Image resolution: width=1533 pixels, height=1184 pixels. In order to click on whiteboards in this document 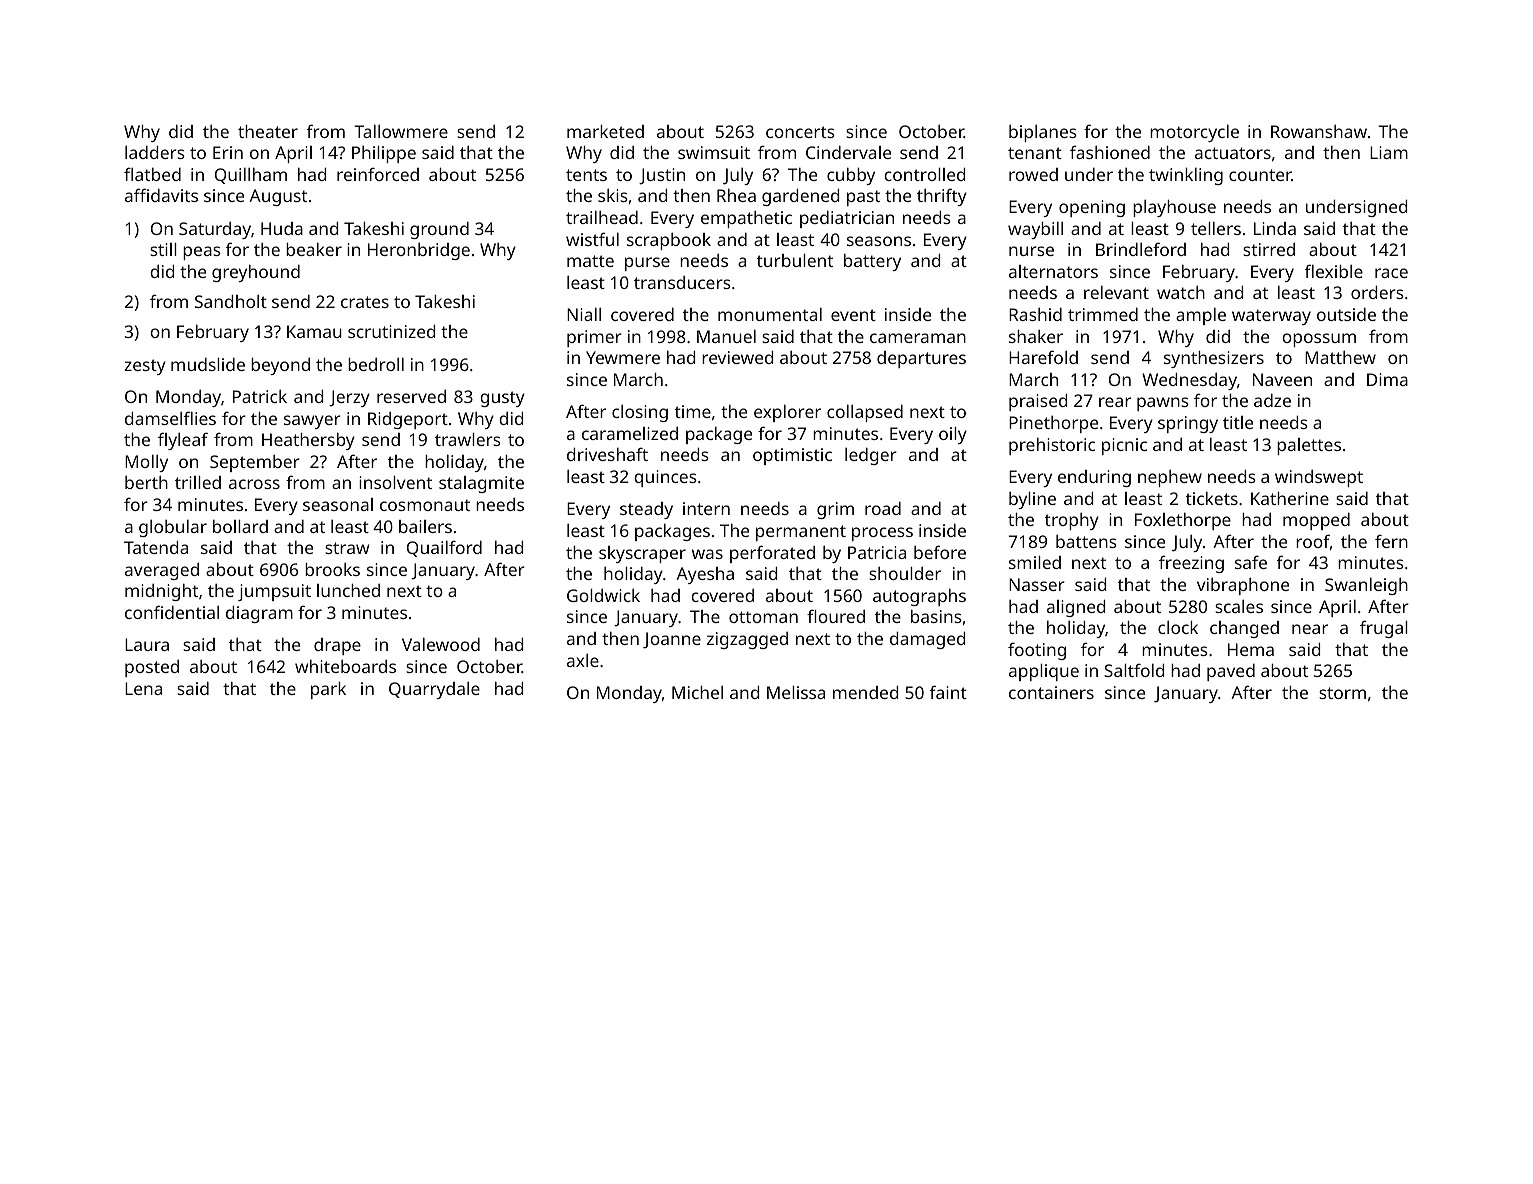, I will do `click(345, 666)`.
